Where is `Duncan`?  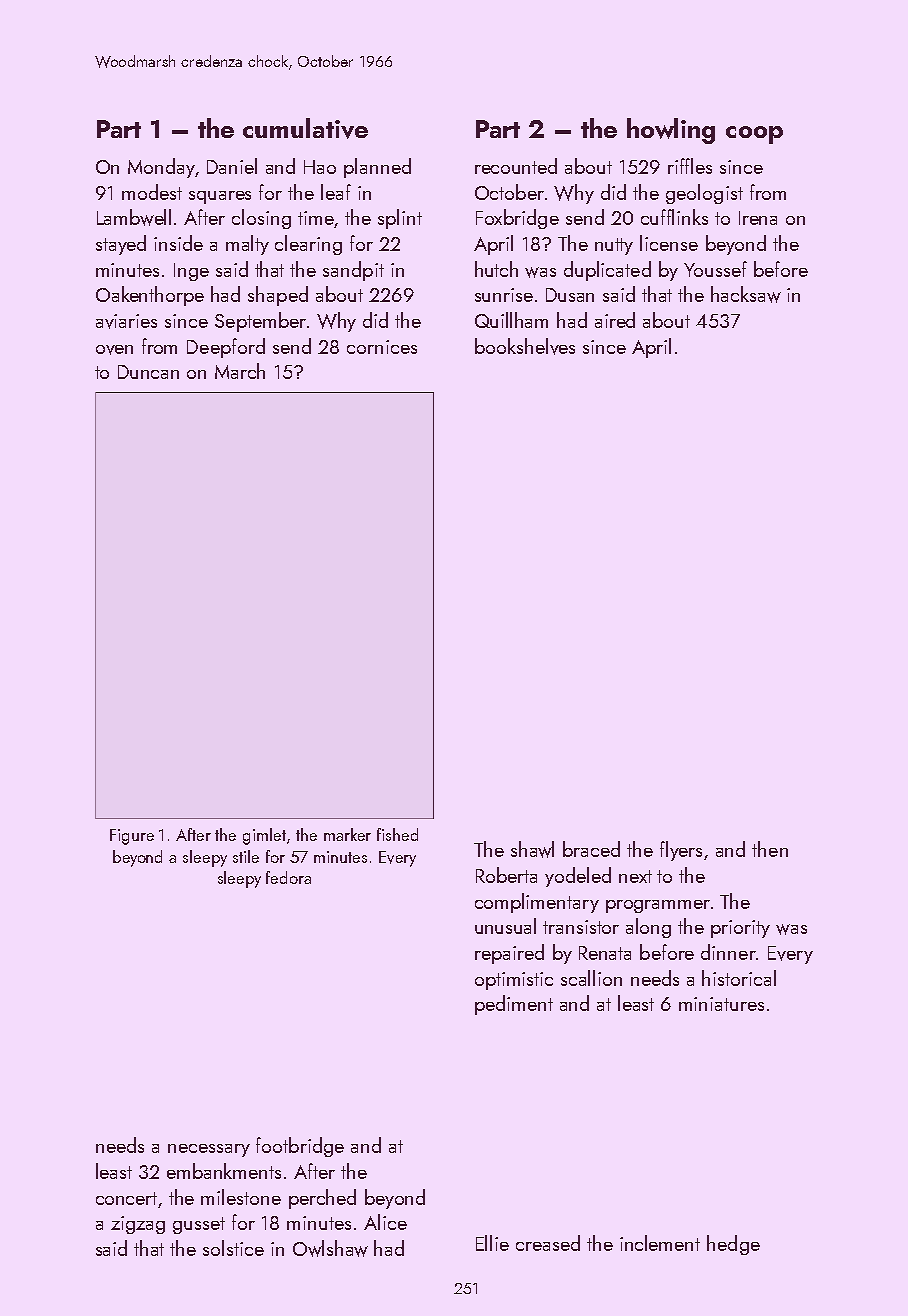 Duncan is located at coordinates (148, 372).
